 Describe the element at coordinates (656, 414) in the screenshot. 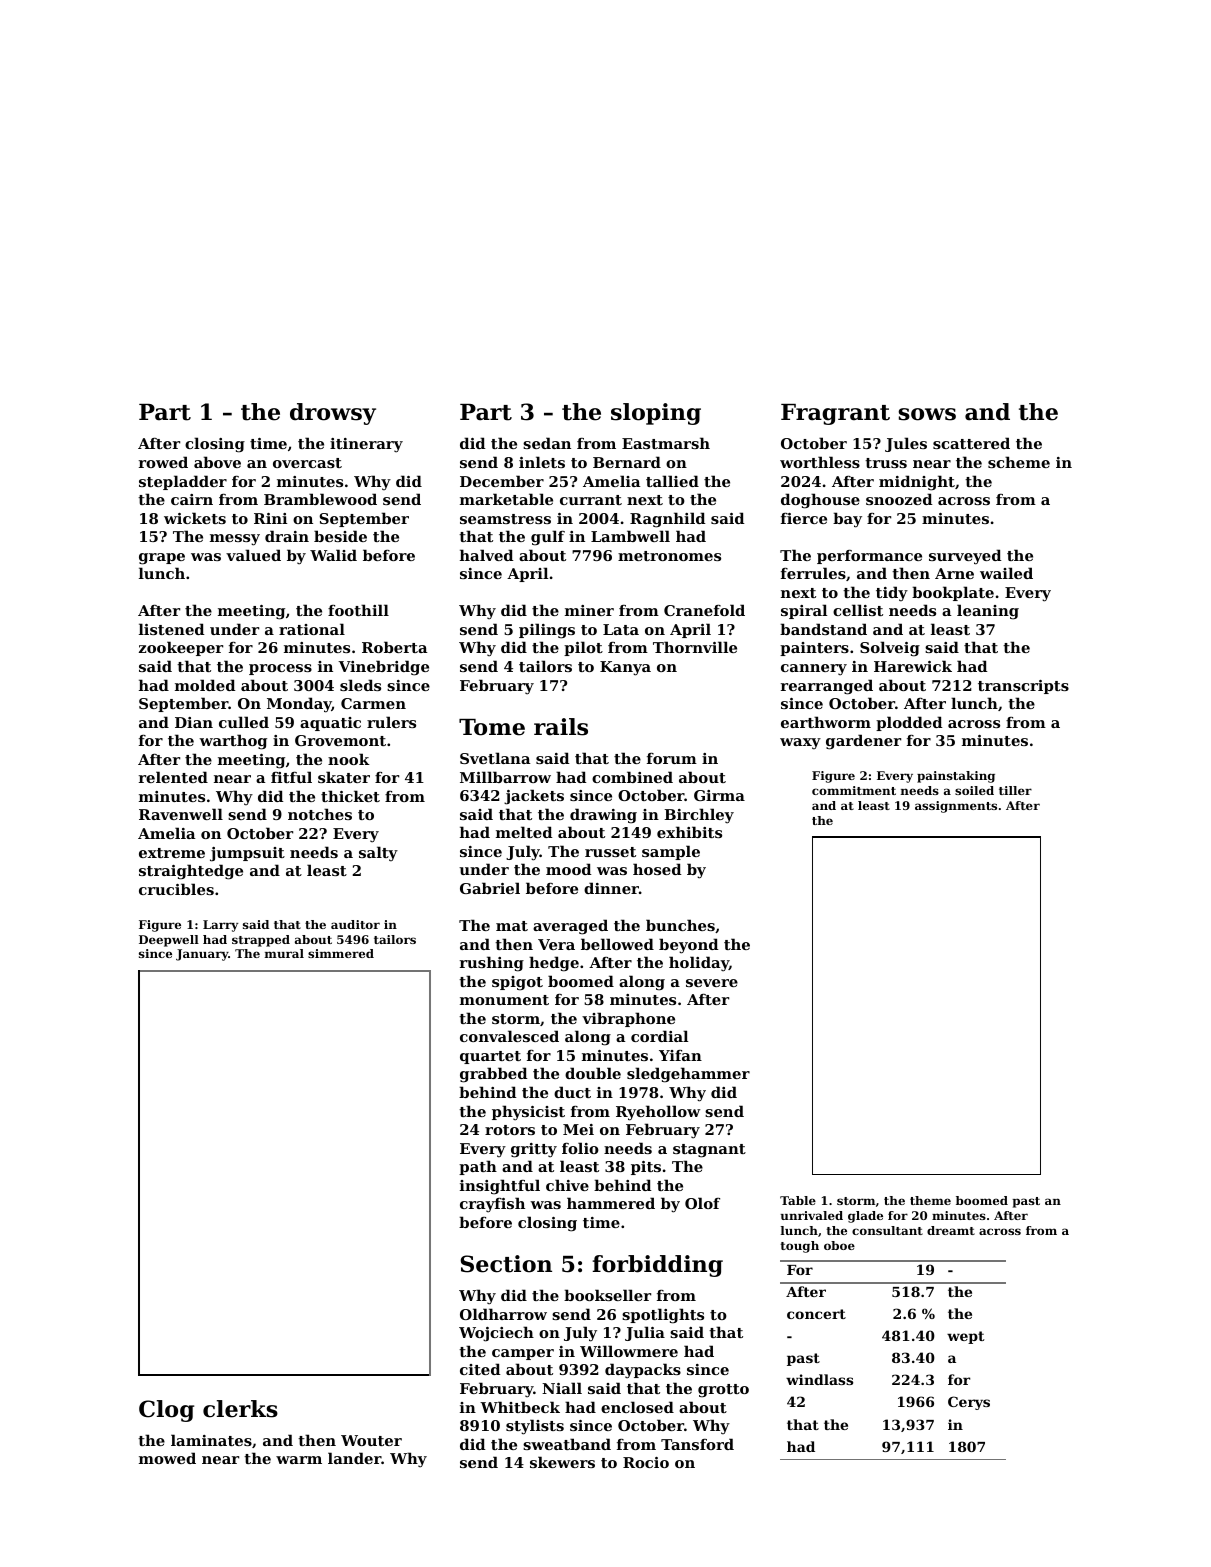

I see `sloping` at that location.
